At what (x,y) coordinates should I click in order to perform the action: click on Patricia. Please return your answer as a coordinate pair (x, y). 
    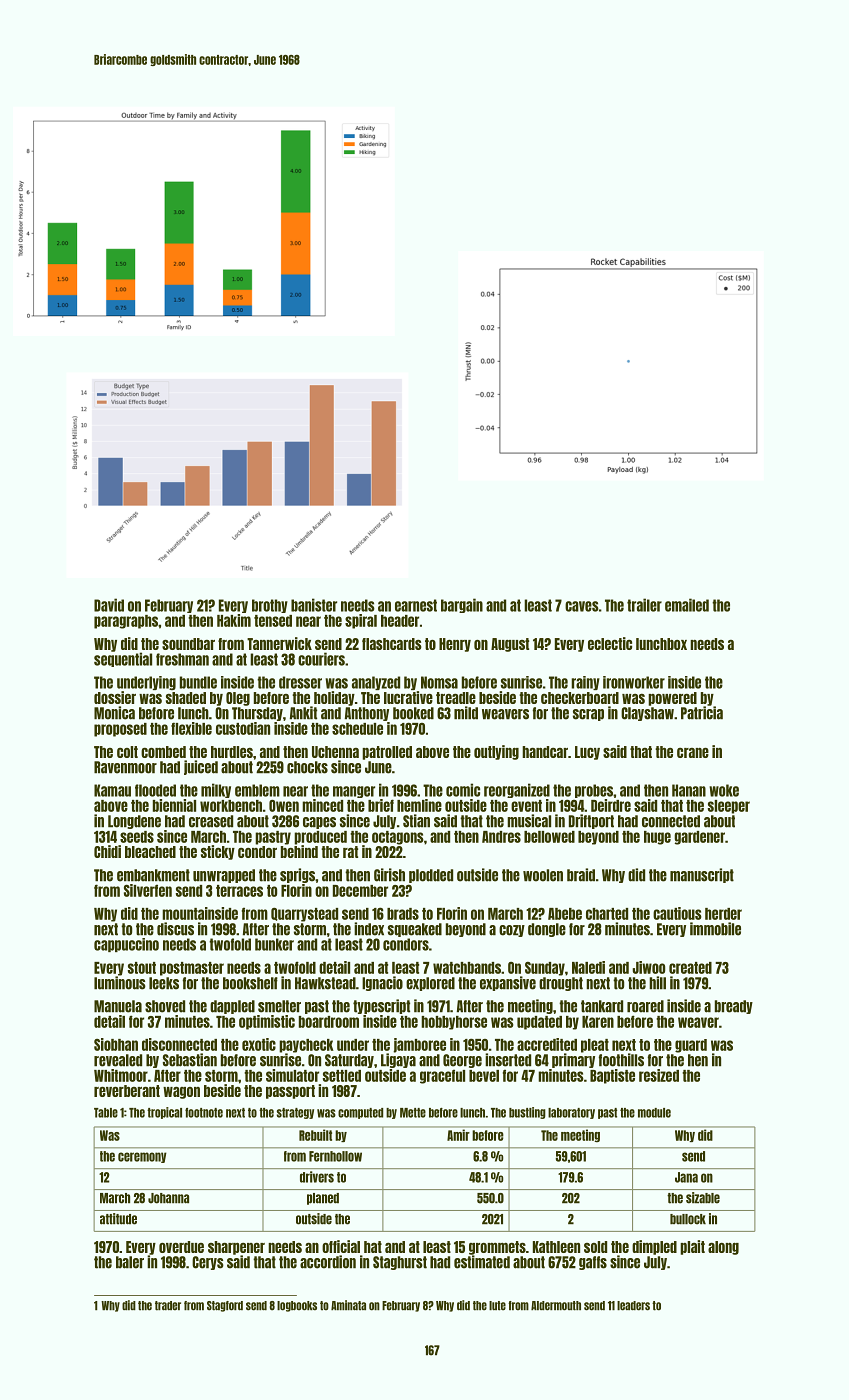
    Looking at the image, I should click on (702, 713).
